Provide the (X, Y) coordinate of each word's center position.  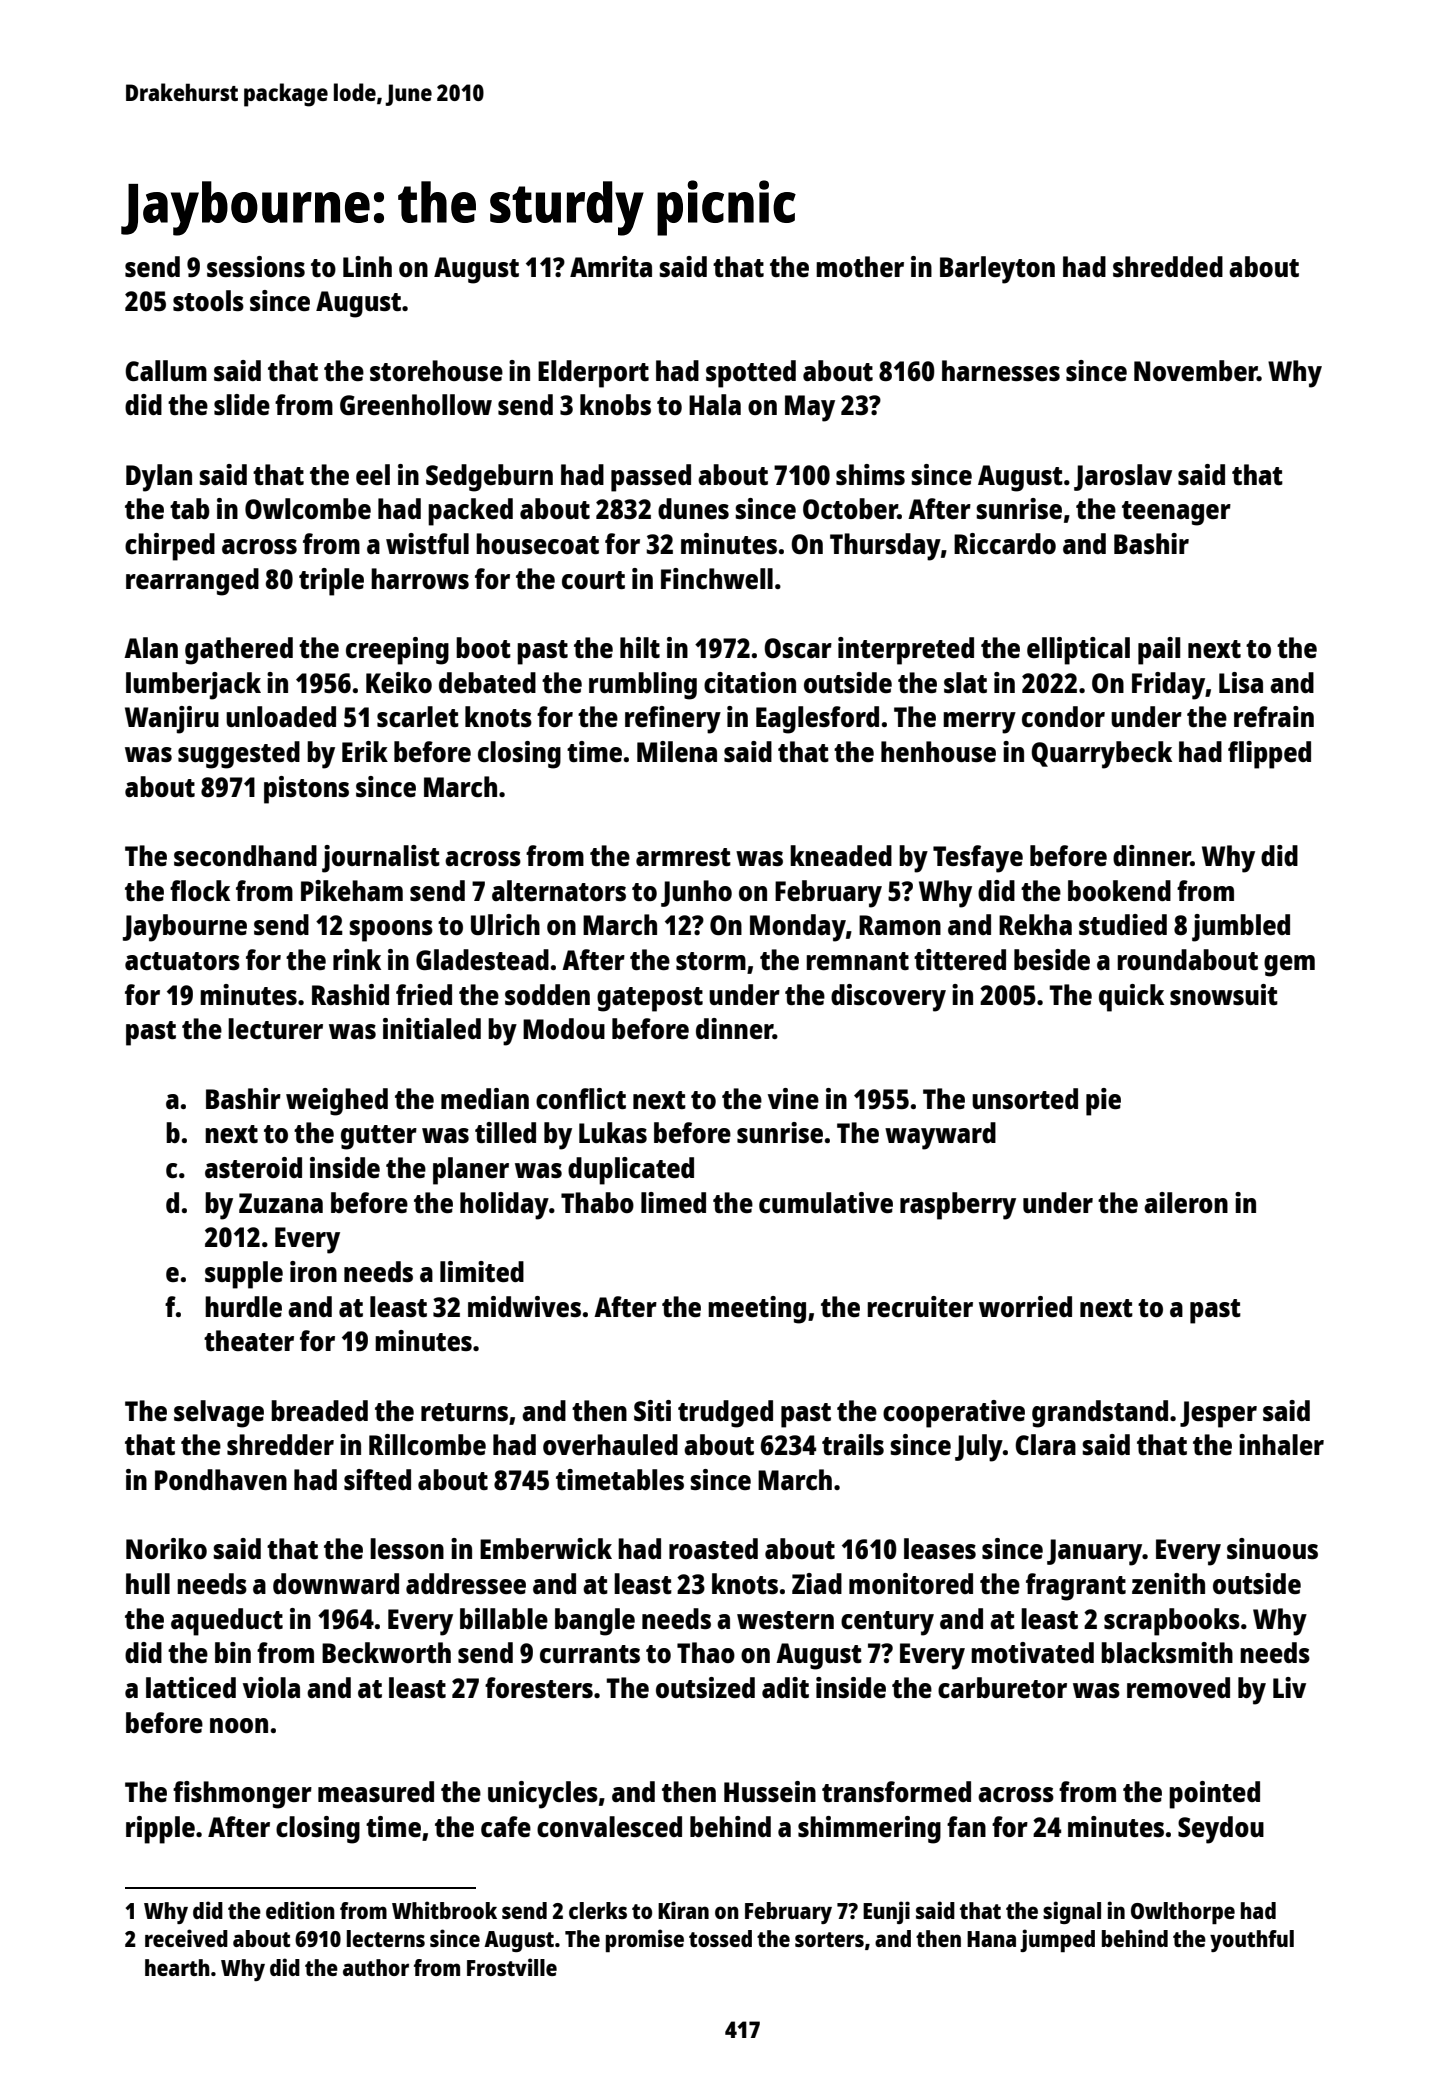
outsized (705, 1687)
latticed (191, 1687)
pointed (1214, 1795)
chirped (170, 547)
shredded (1168, 266)
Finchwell (717, 578)
